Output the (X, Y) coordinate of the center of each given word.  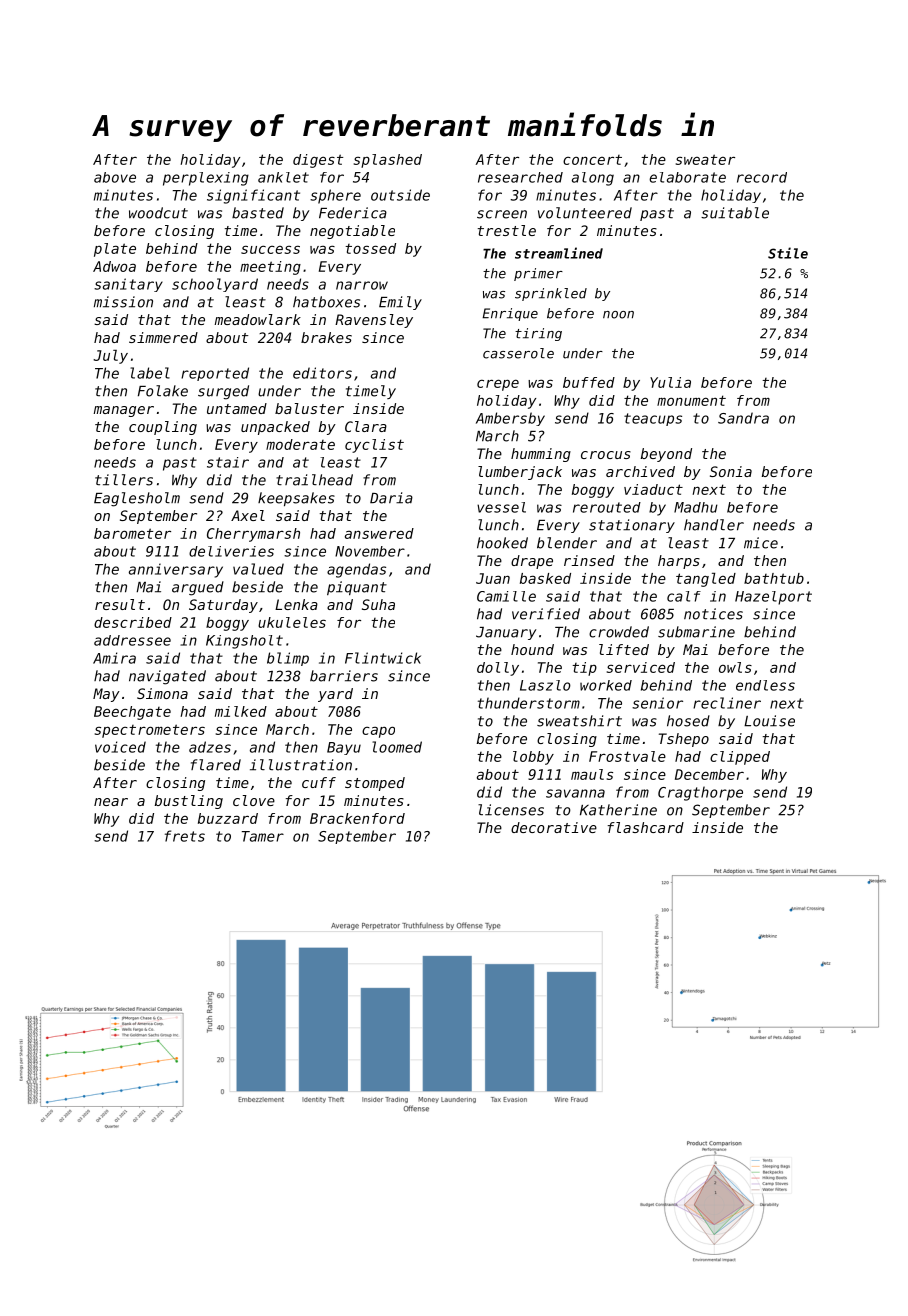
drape (532, 562)
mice (761, 543)
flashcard (645, 827)
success (270, 249)
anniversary (176, 570)
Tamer (263, 836)
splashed (388, 161)
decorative (554, 827)
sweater (705, 159)
